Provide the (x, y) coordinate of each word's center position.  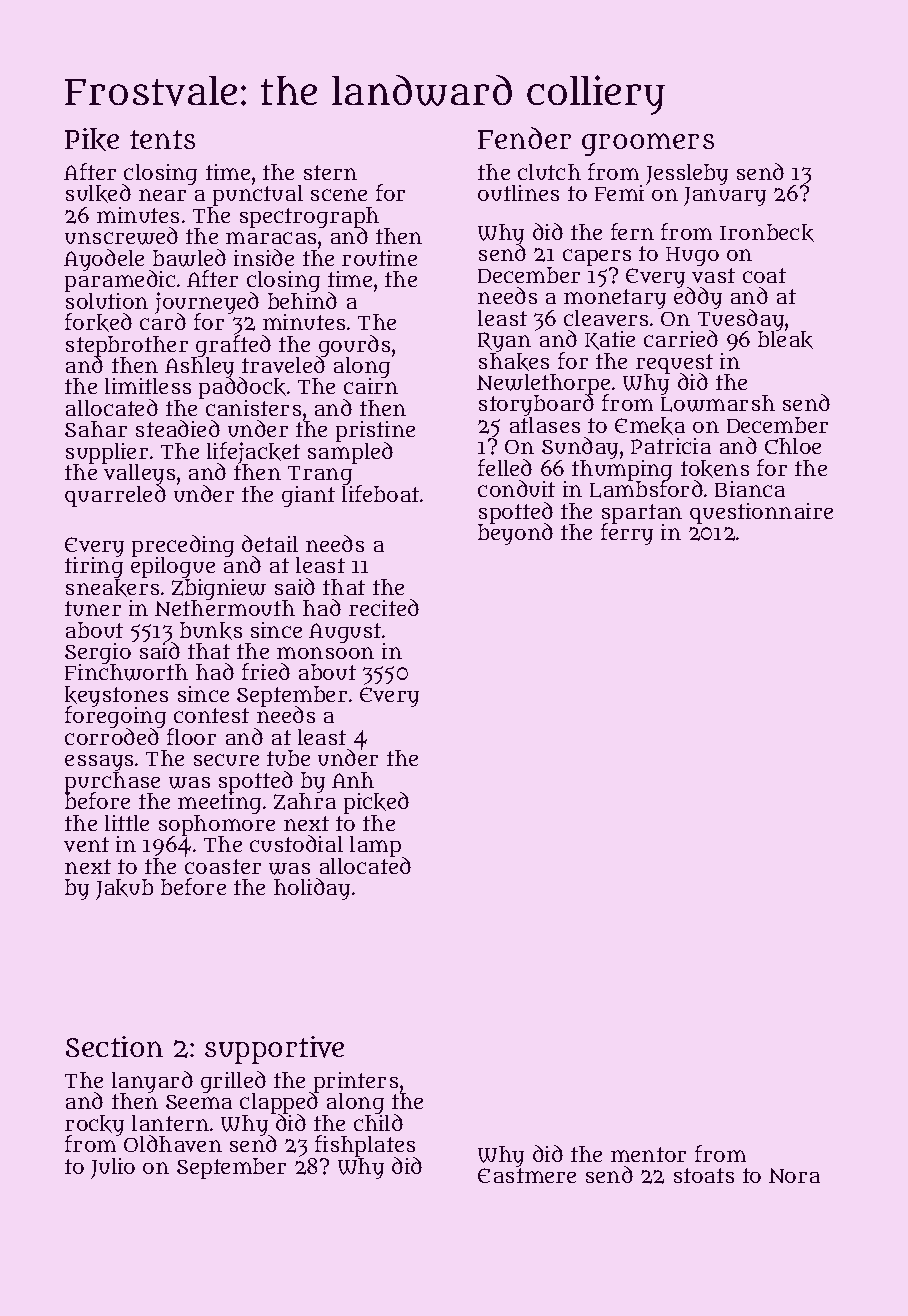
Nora (794, 1175)
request (674, 364)
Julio (113, 1168)
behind (302, 301)
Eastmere (527, 1175)
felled (505, 467)
